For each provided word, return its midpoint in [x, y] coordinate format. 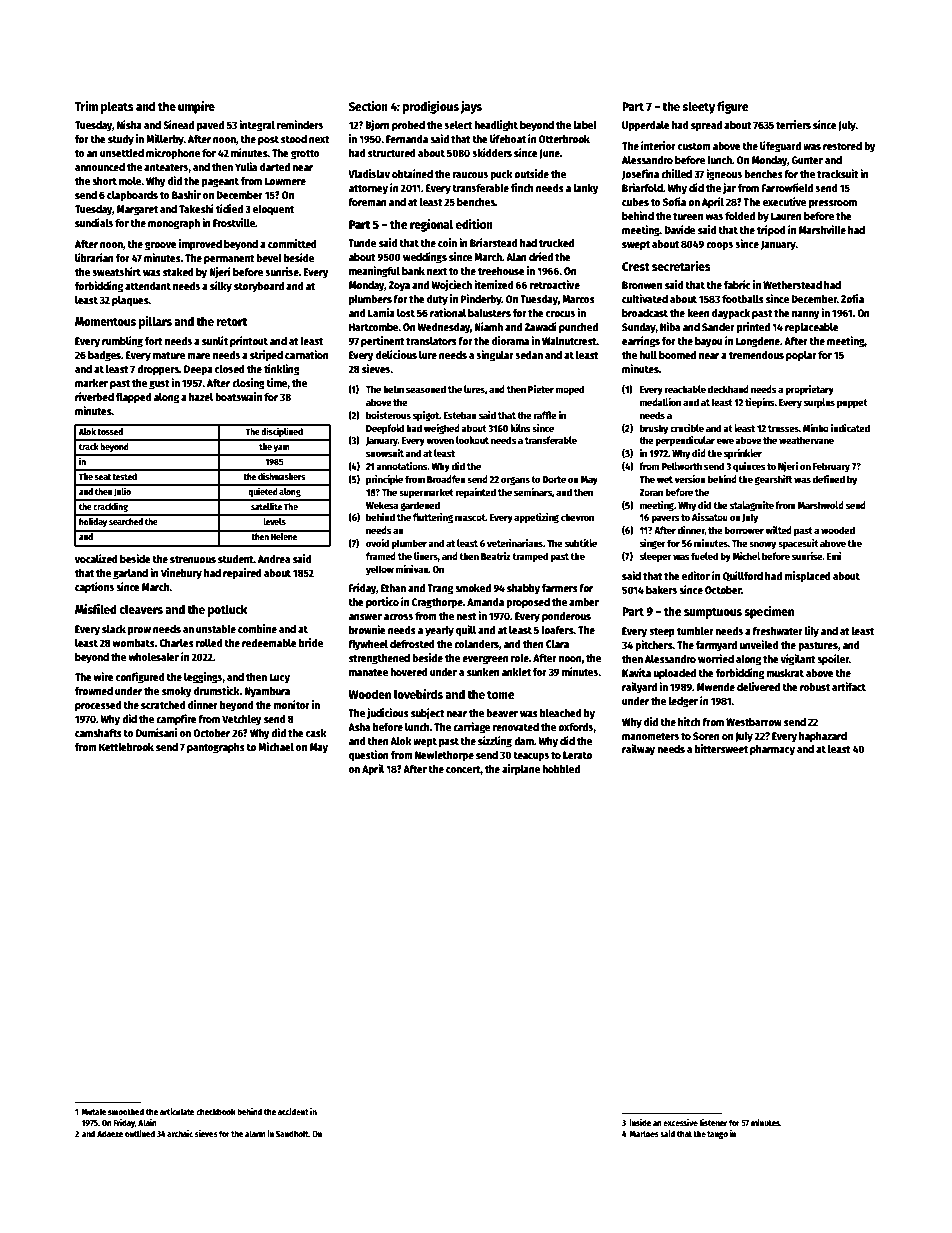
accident [293, 1111]
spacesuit [798, 544]
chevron [577, 517]
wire [103, 676]
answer [365, 617]
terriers [793, 124]
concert [463, 770]
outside [531, 173]
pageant [220, 183]
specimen [769, 612]
